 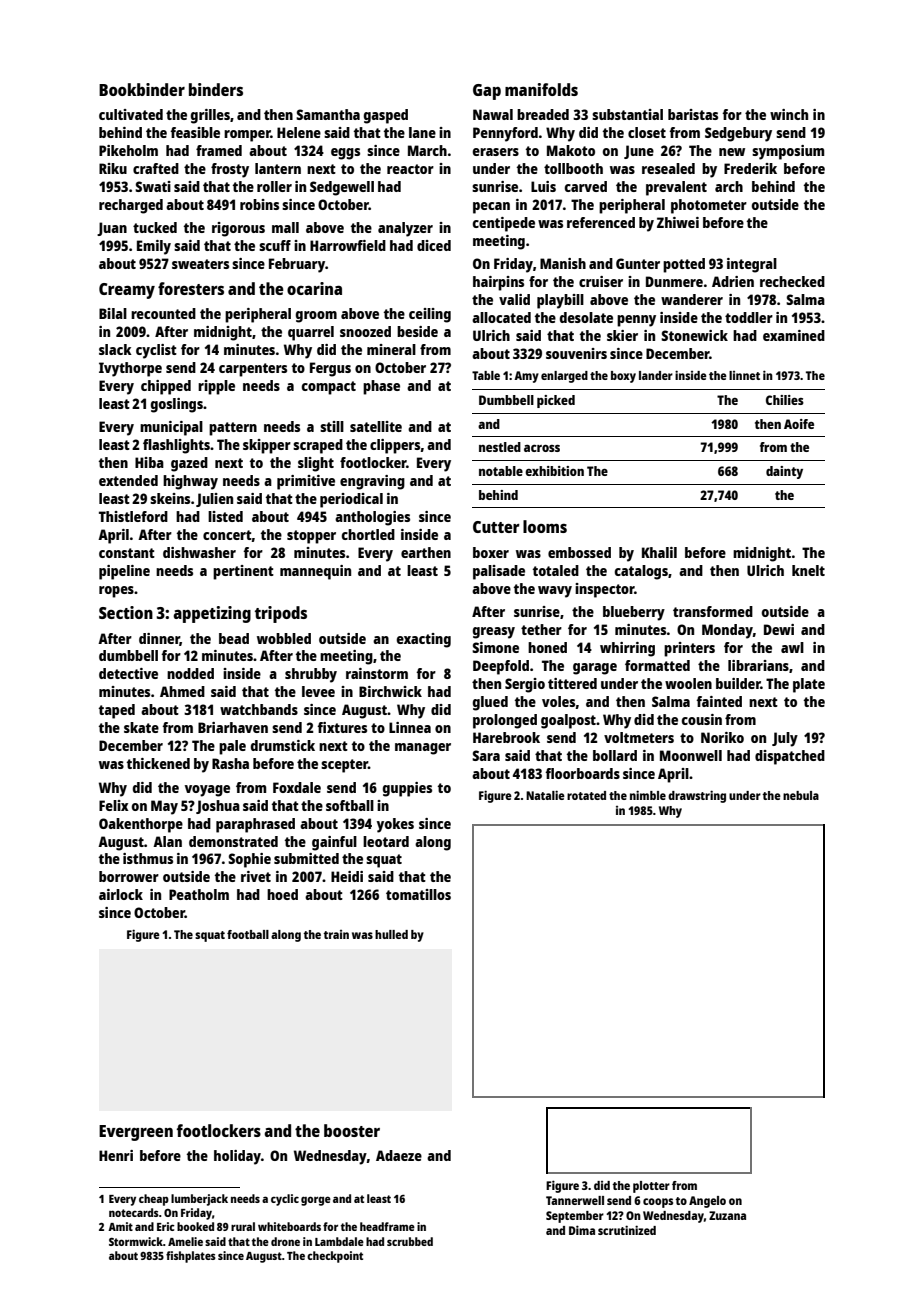 What do you see at coordinates (801, 795) in the image?
I see `nebula` at bounding box center [801, 795].
